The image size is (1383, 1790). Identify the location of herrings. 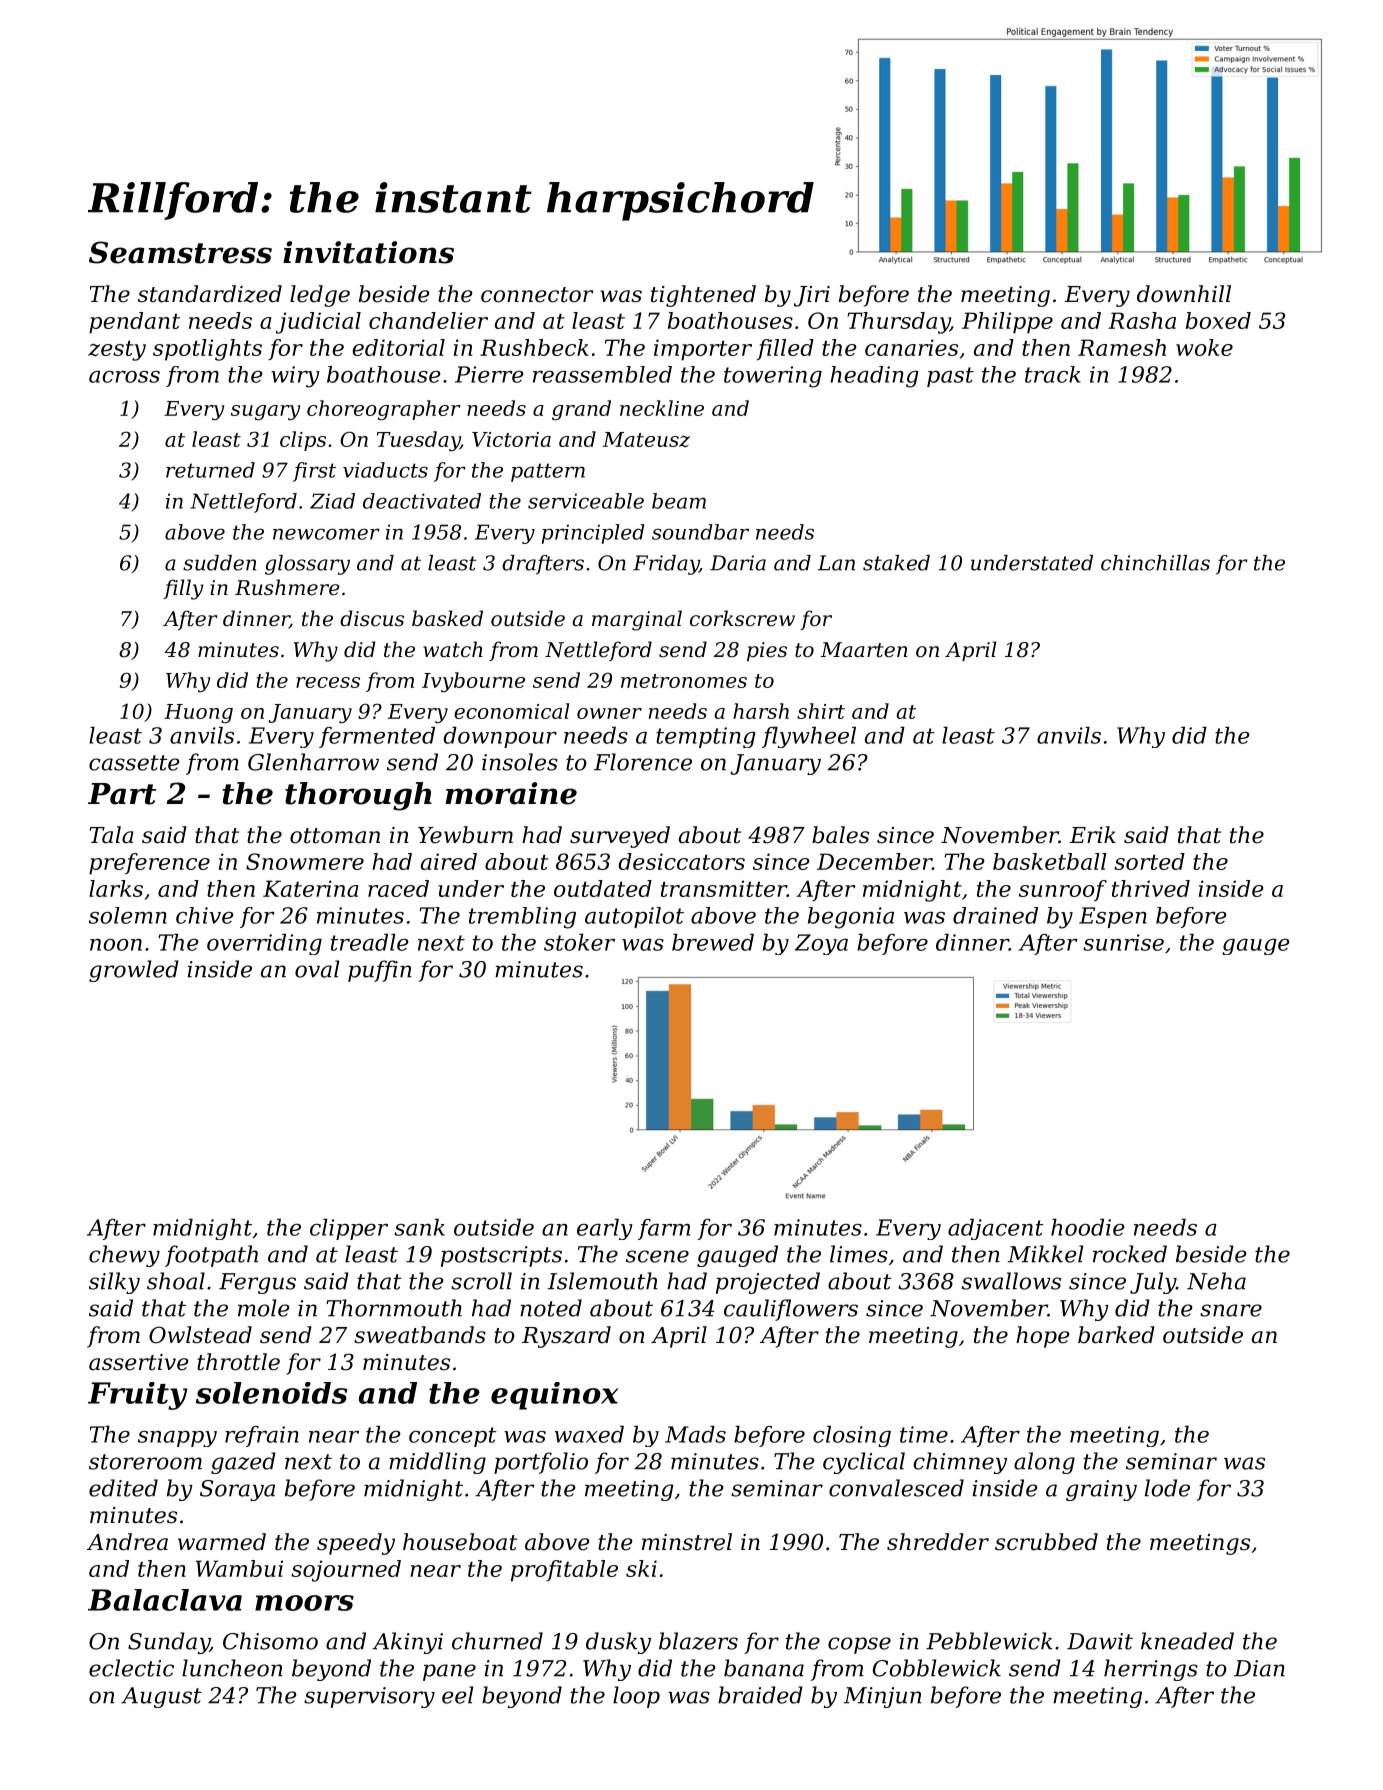
(1151, 1670).
